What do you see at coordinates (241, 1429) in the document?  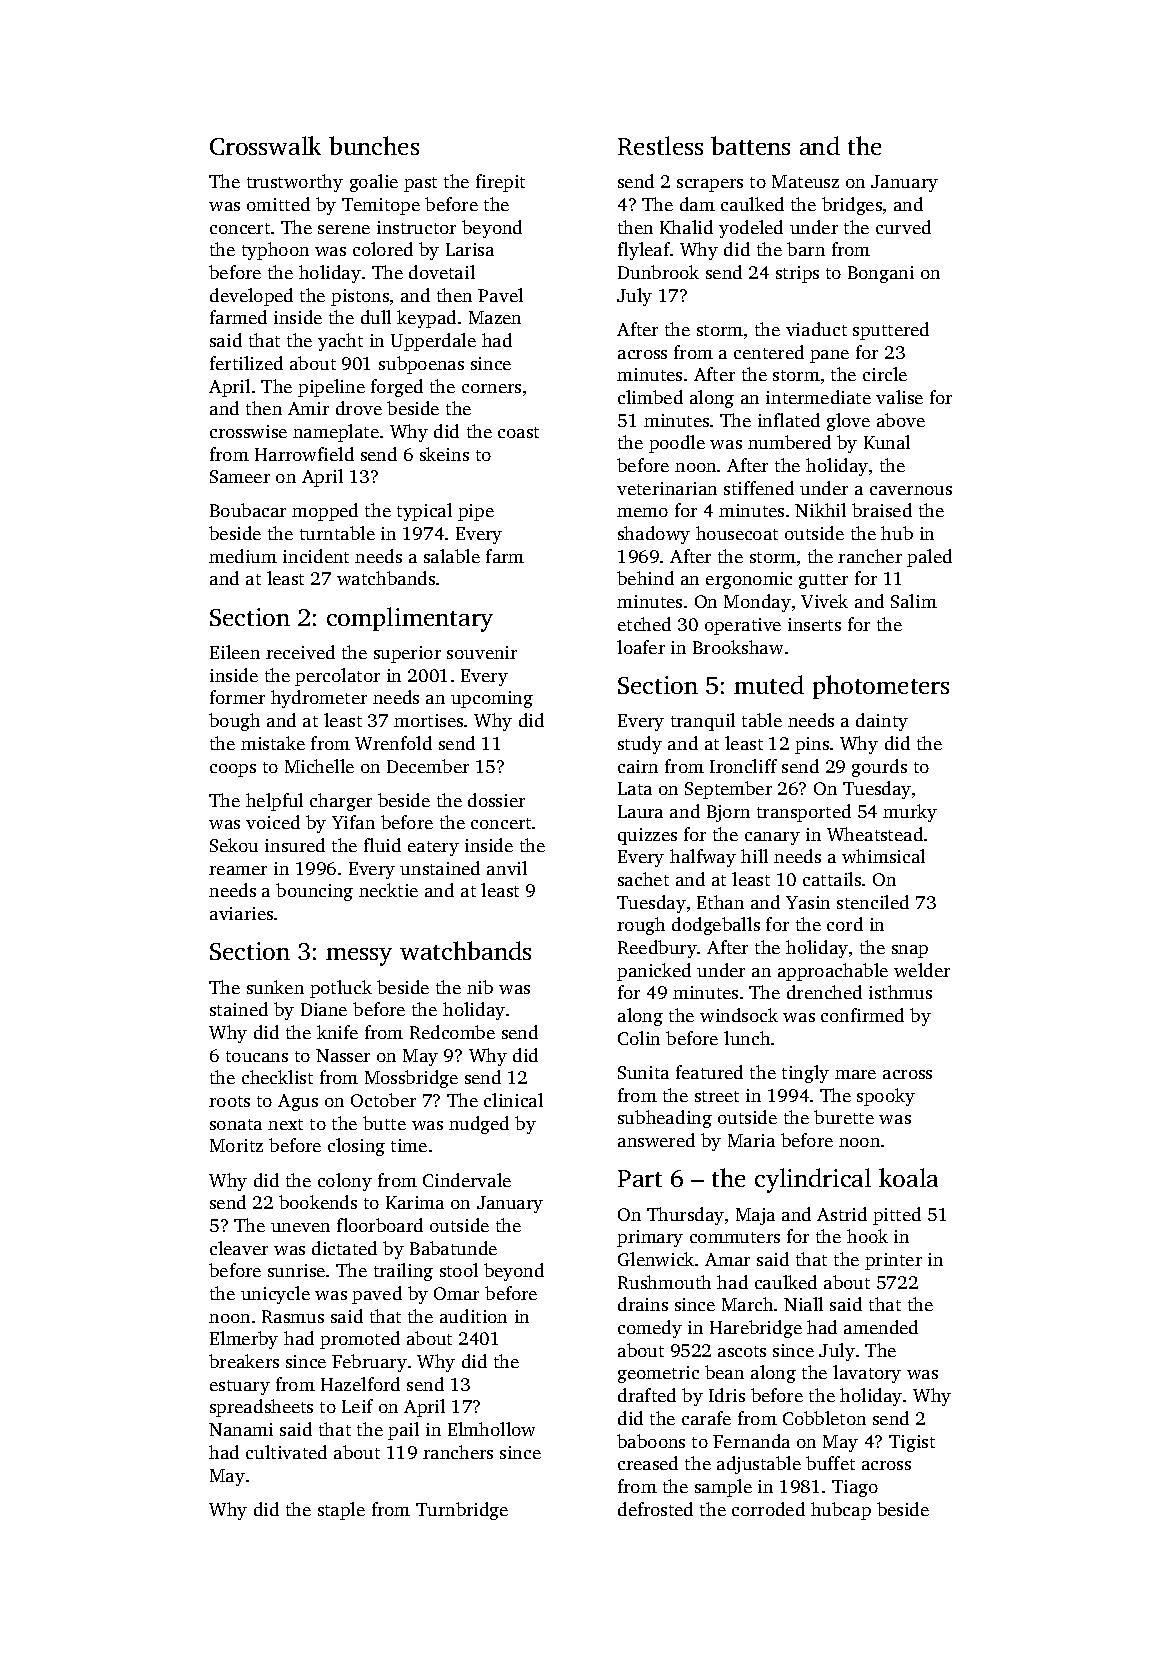 I see `Nanami` at bounding box center [241, 1429].
